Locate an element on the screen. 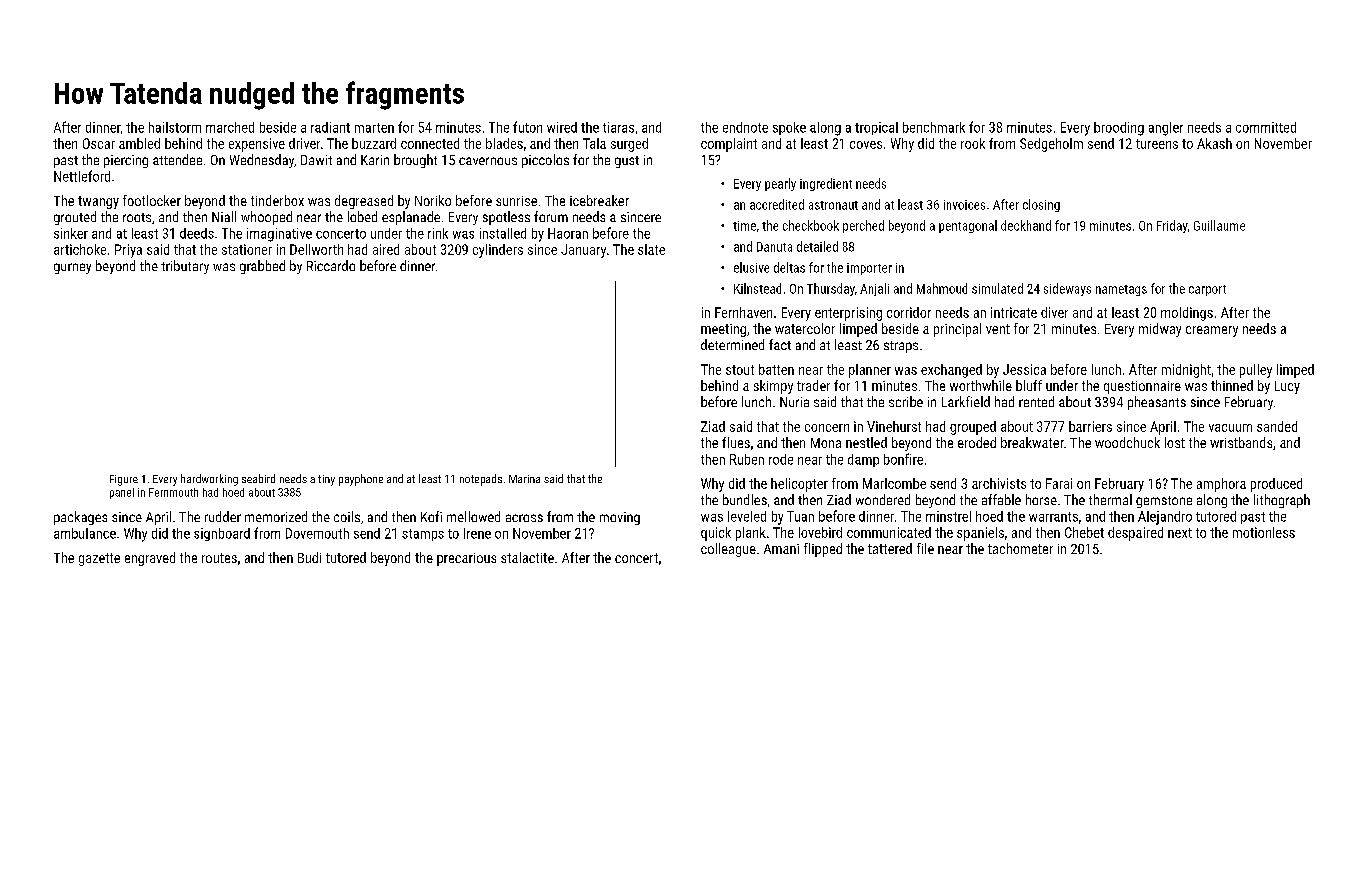 This screenshot has height=887, width=1372. committed is located at coordinates (1266, 127).
